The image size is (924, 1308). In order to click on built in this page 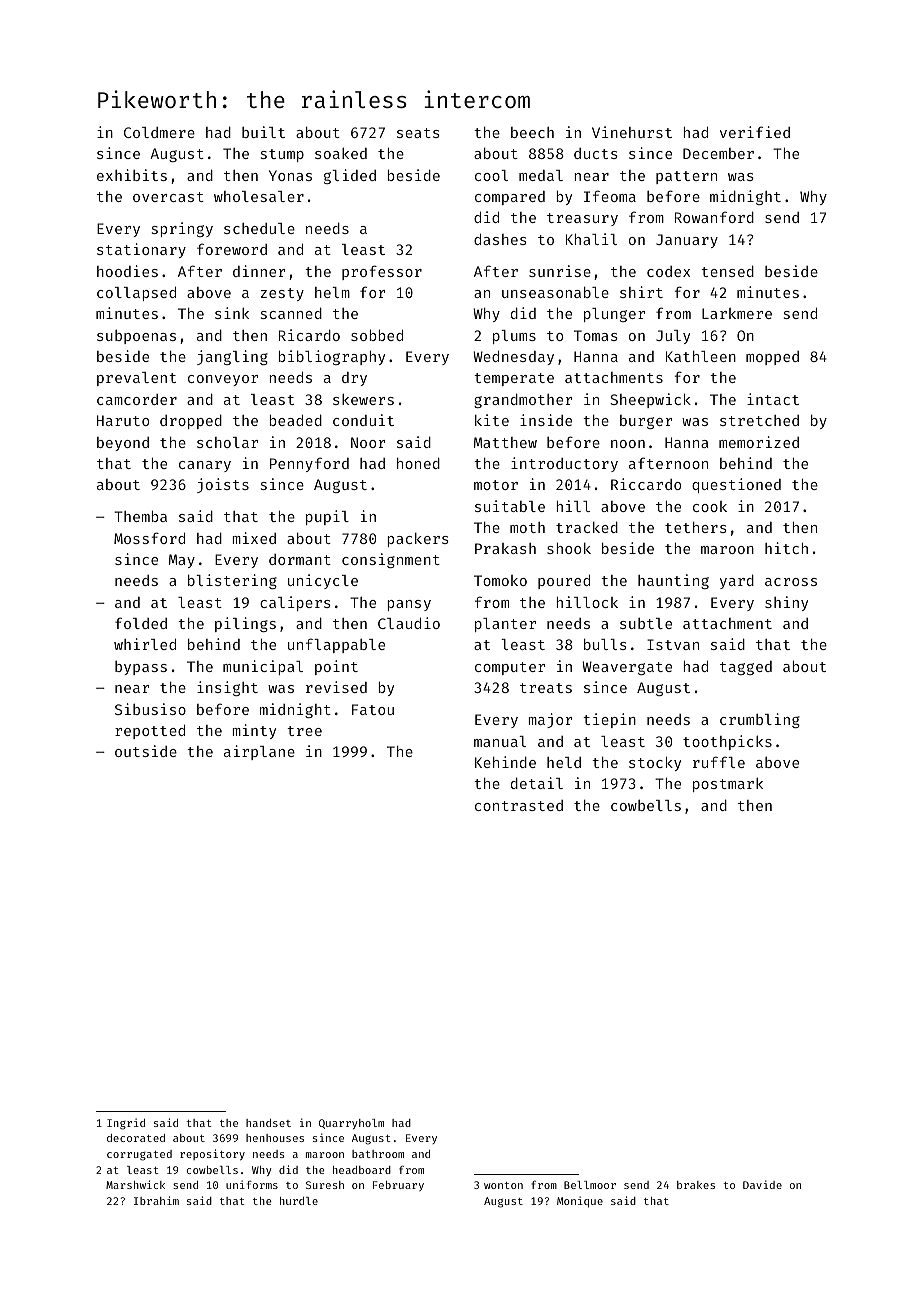, I will do `click(263, 132)`.
